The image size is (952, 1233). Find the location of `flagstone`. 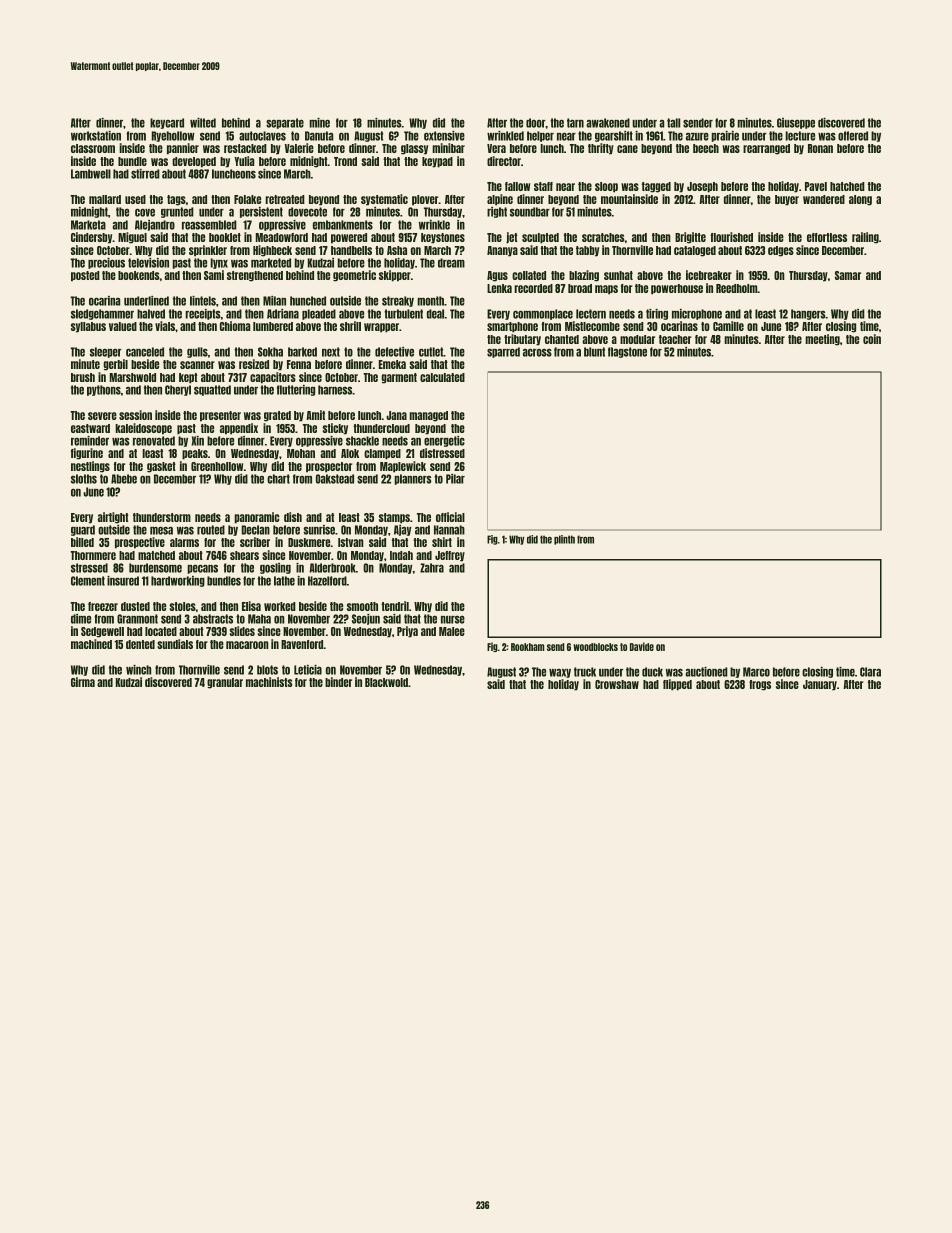

flagstone is located at coordinates (627, 352).
